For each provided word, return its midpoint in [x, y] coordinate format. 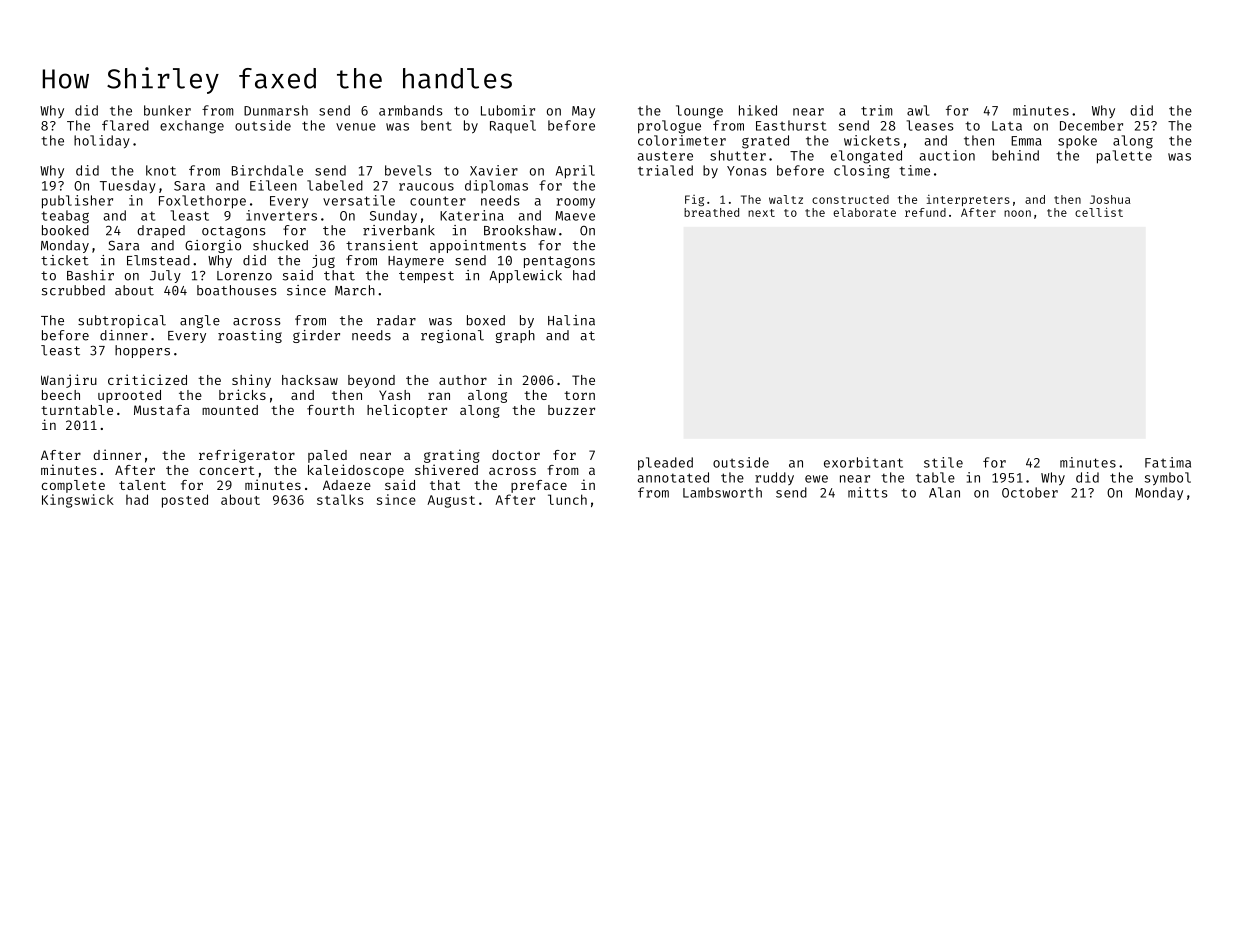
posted [185, 501]
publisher [77, 202]
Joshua [1110, 199]
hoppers [142, 351]
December [1091, 125]
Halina [571, 320]
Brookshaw [520, 230]
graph [515, 336]
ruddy [774, 478]
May [583, 112]
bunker [167, 110]
